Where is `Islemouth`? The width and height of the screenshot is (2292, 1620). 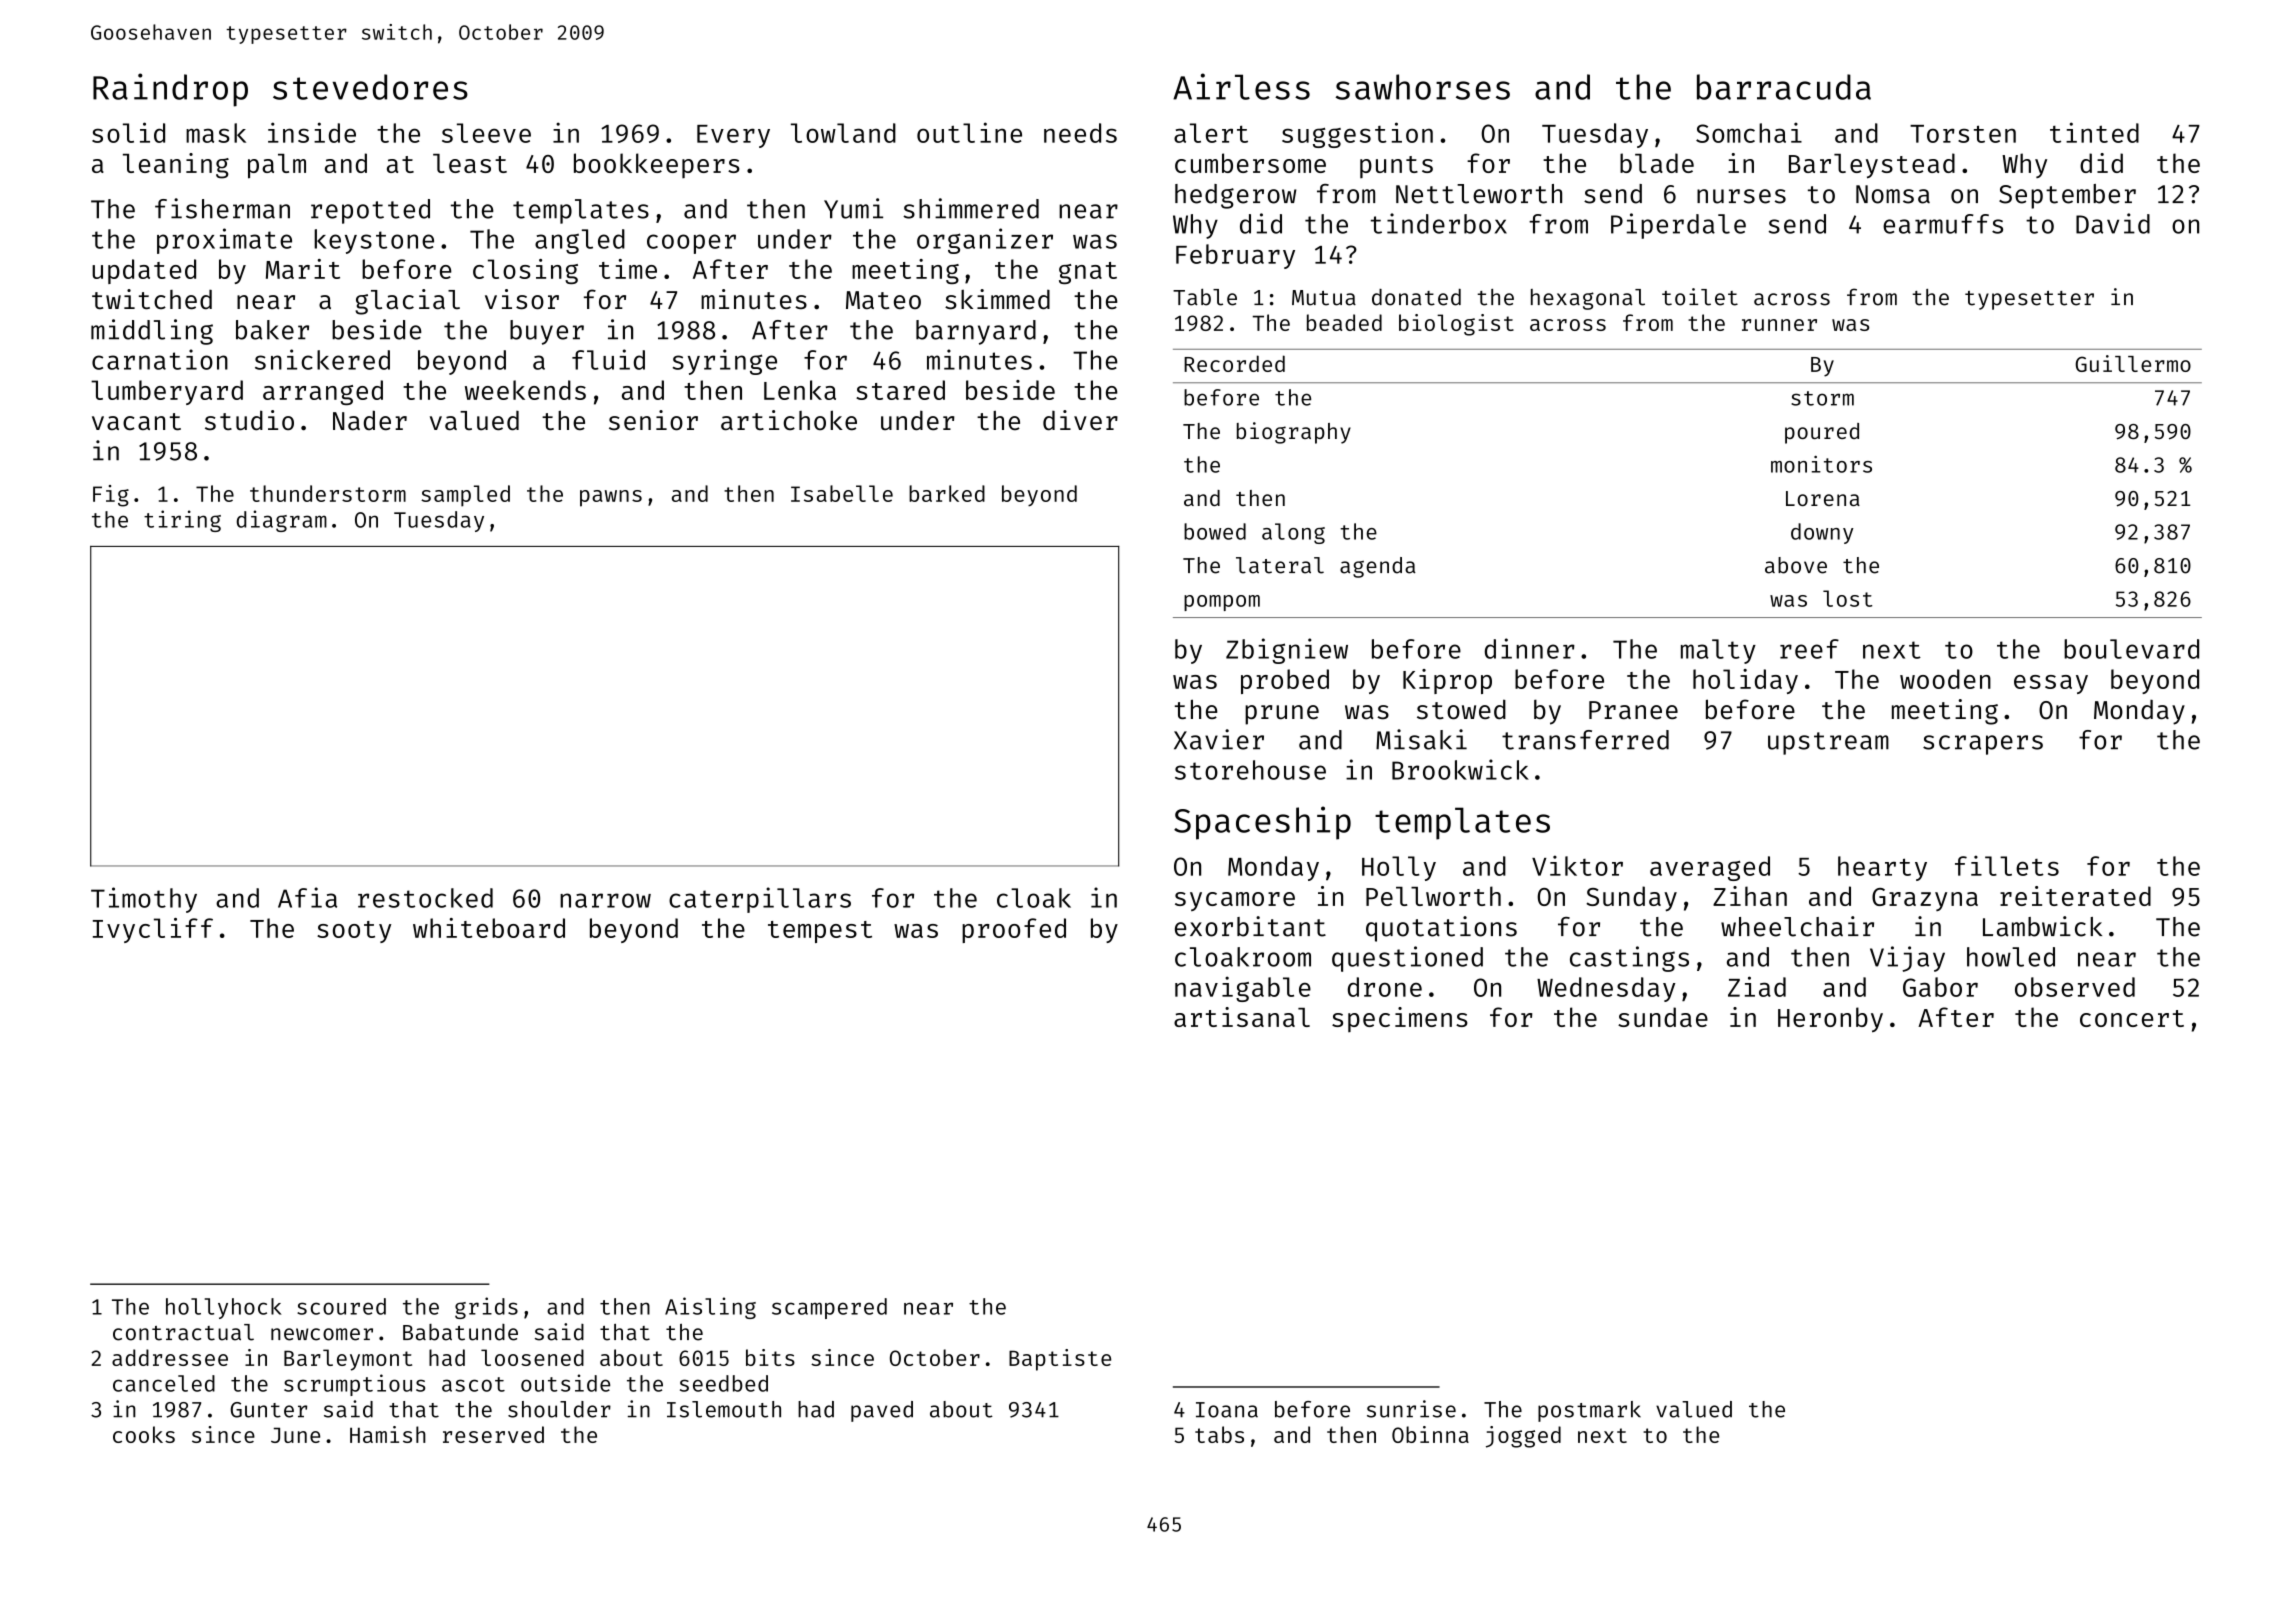
Islemouth is located at coordinates (724, 1409).
